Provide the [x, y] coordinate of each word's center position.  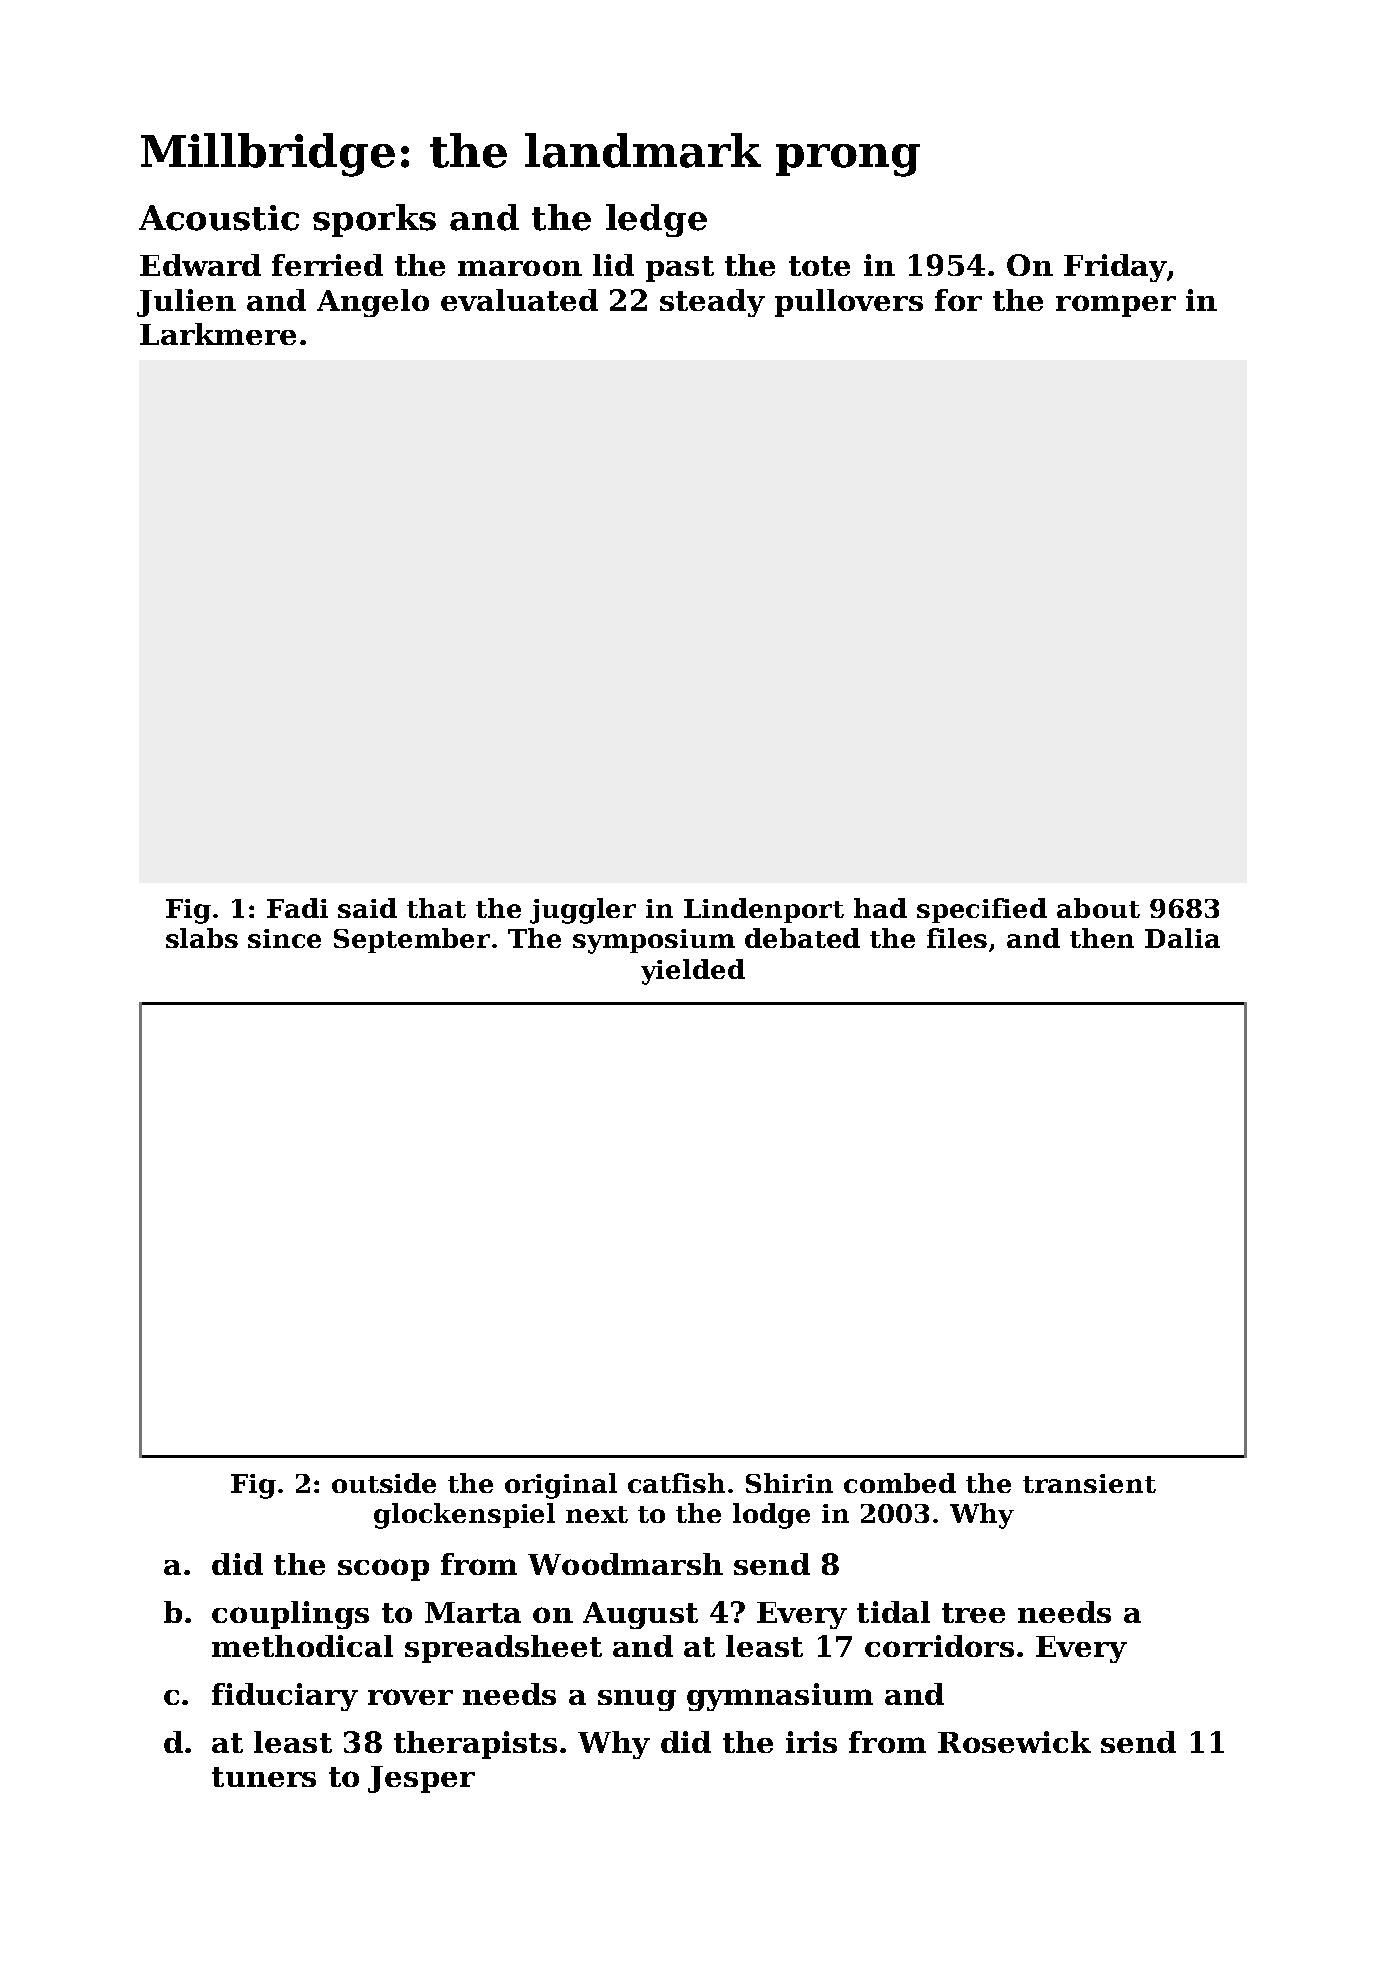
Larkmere [218, 334]
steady [712, 303]
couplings [290, 1615]
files [957, 938]
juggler [583, 911]
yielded [693, 972]
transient [1089, 1483]
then [1102, 938]
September [412, 940]
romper [1116, 306]
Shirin [789, 1483]
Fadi [297, 908]
